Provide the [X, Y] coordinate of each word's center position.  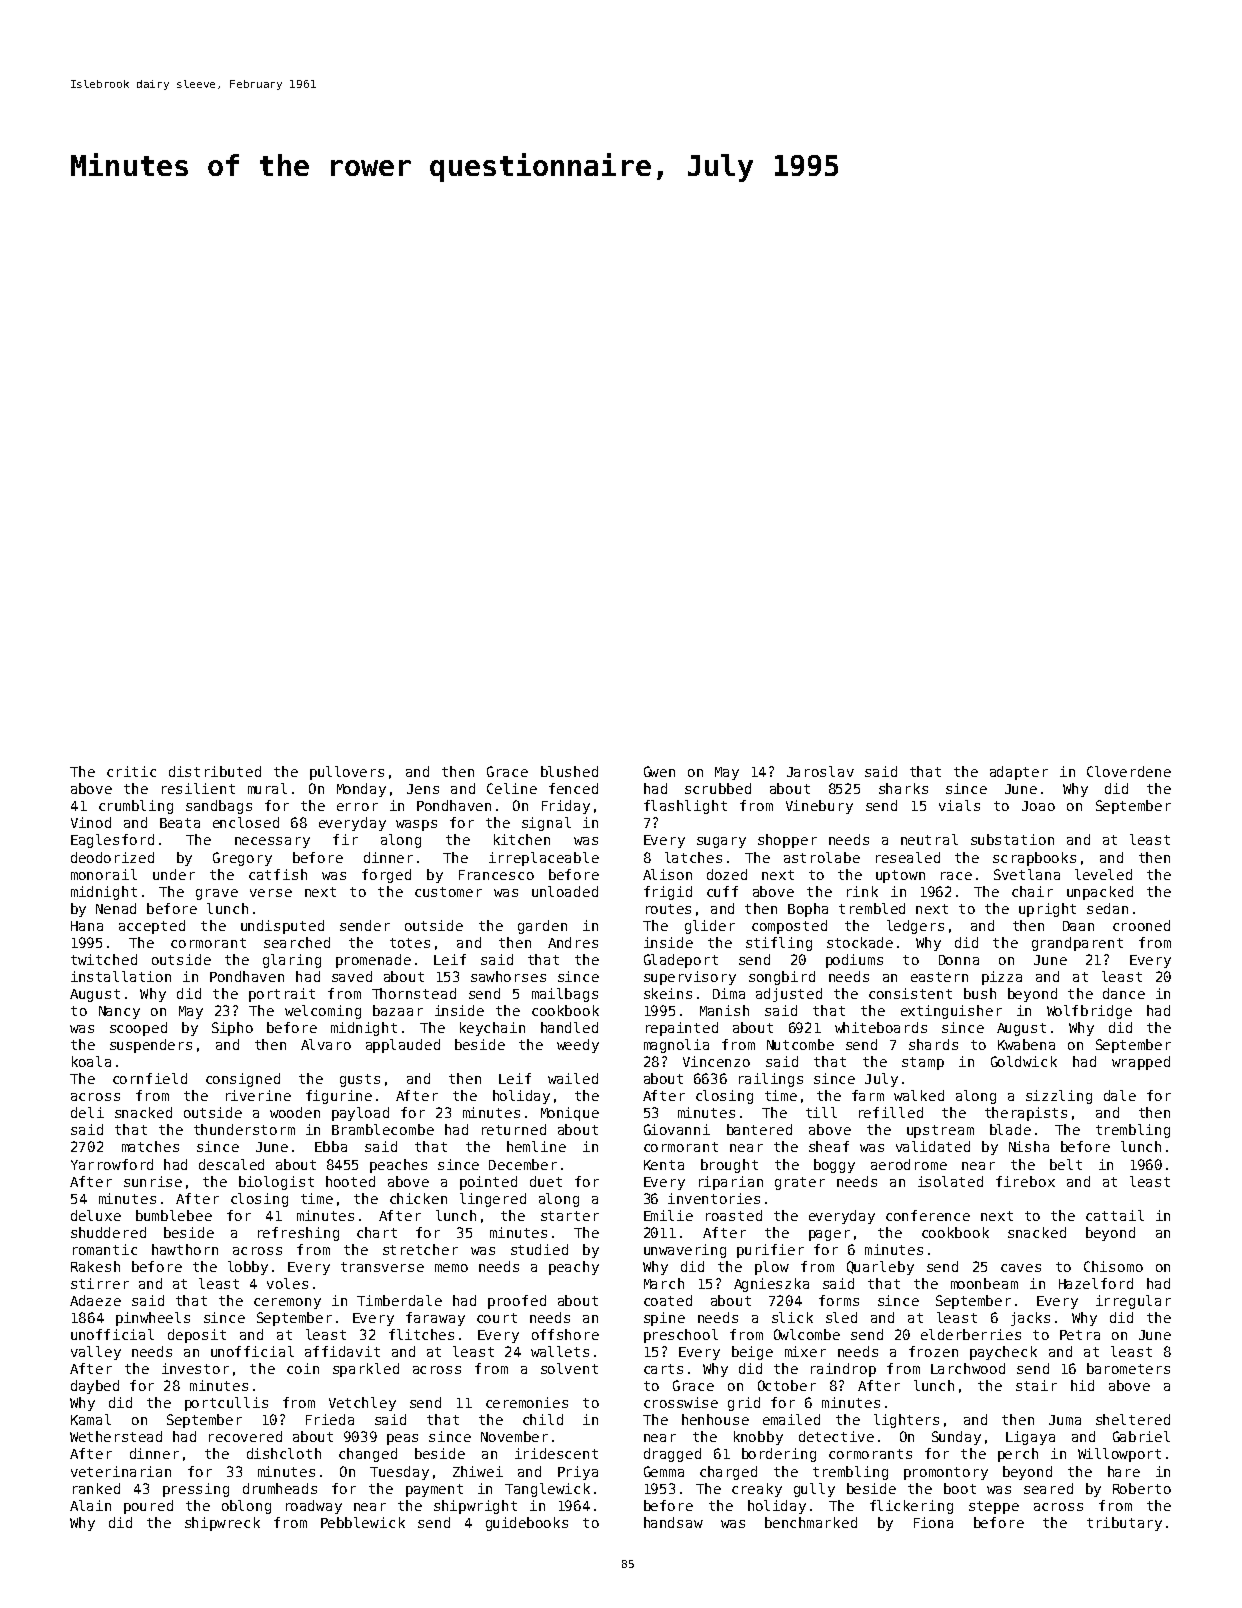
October [787, 1385]
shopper [787, 841]
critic [131, 771]
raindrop [843, 1370]
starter [570, 1216]
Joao [1038, 806]
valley [96, 1353]
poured [148, 1507]
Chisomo [1113, 1266]
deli [87, 1112]
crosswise [681, 1402]
